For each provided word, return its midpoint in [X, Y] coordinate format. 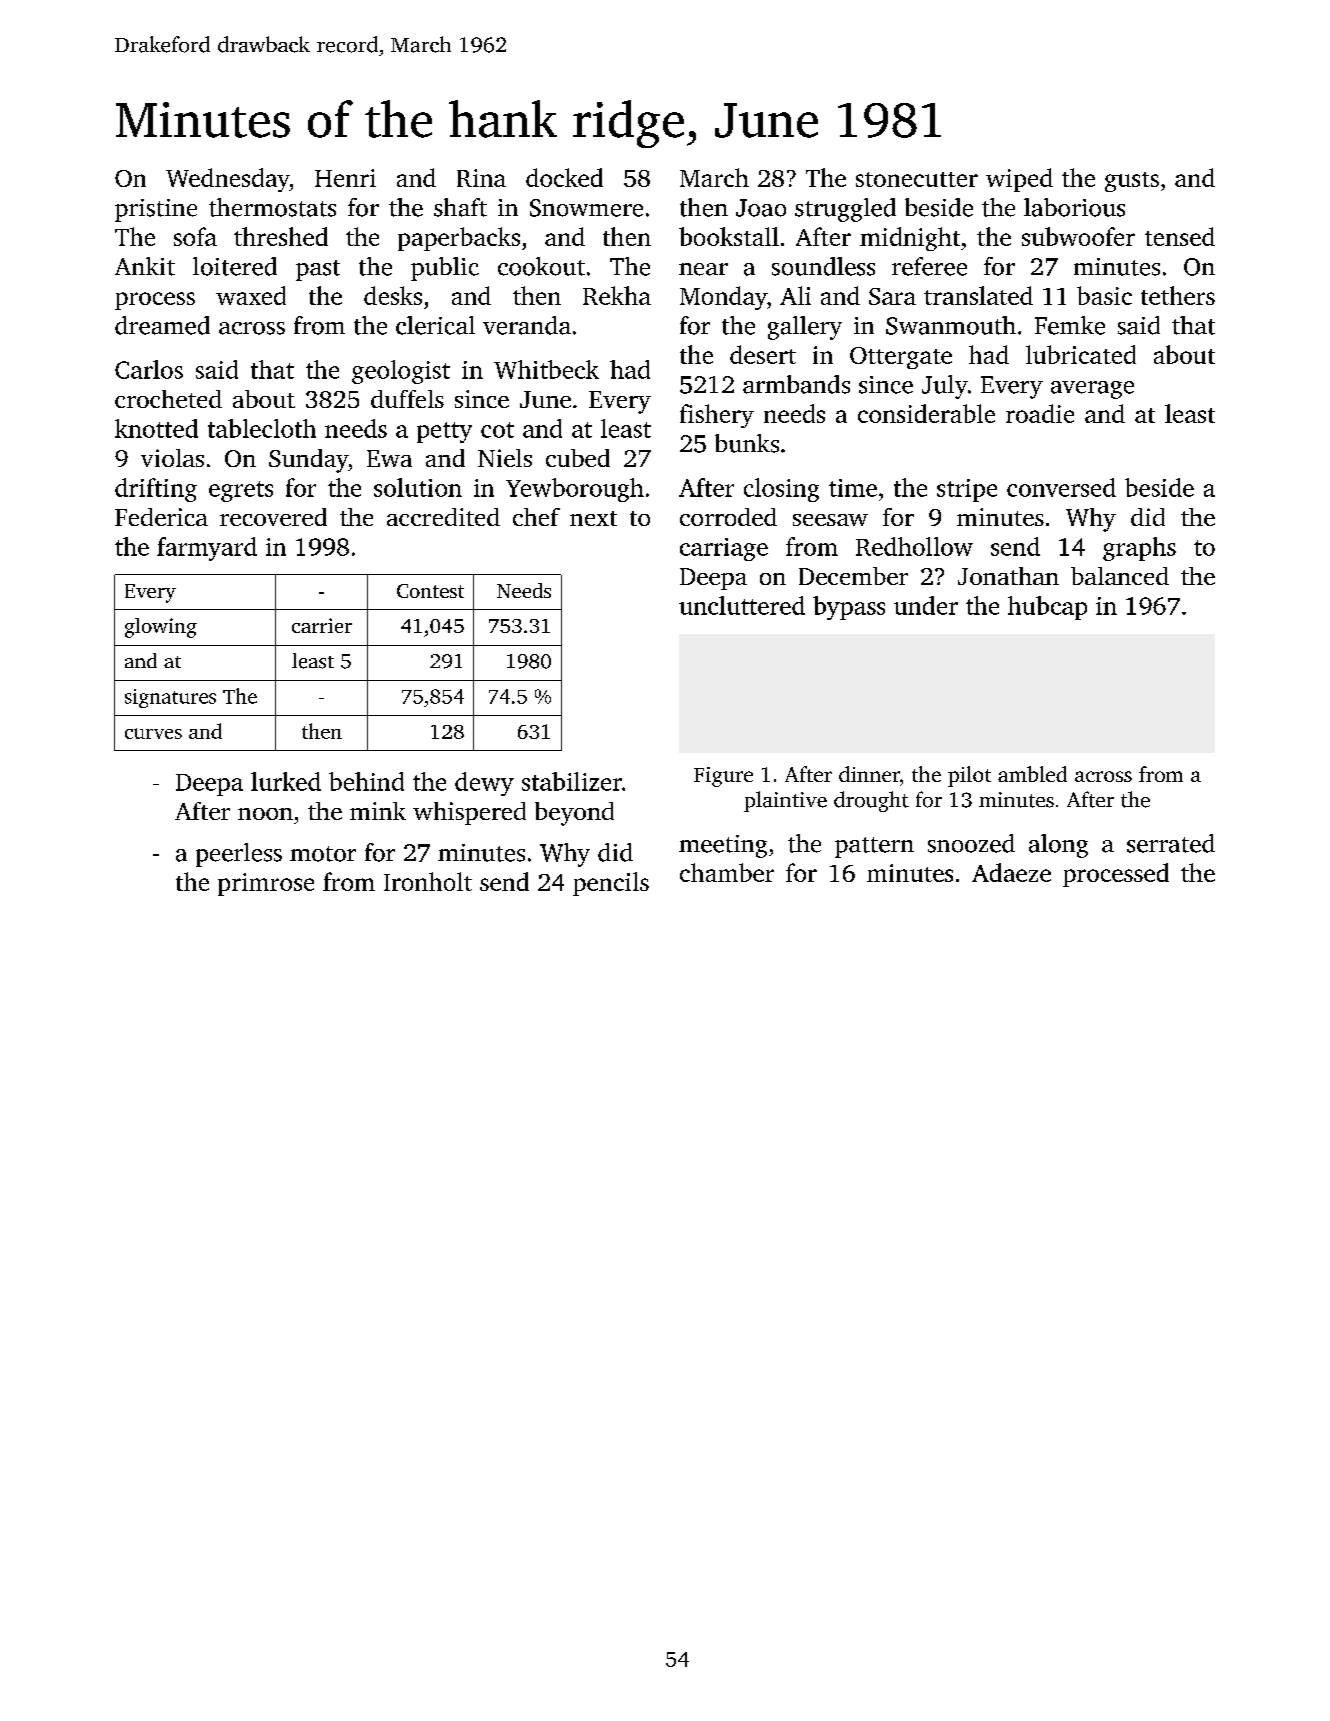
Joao [761, 208]
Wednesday [228, 180]
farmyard [207, 549]
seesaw [830, 520]
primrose [266, 884]
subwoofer [1078, 236]
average [1092, 390]
